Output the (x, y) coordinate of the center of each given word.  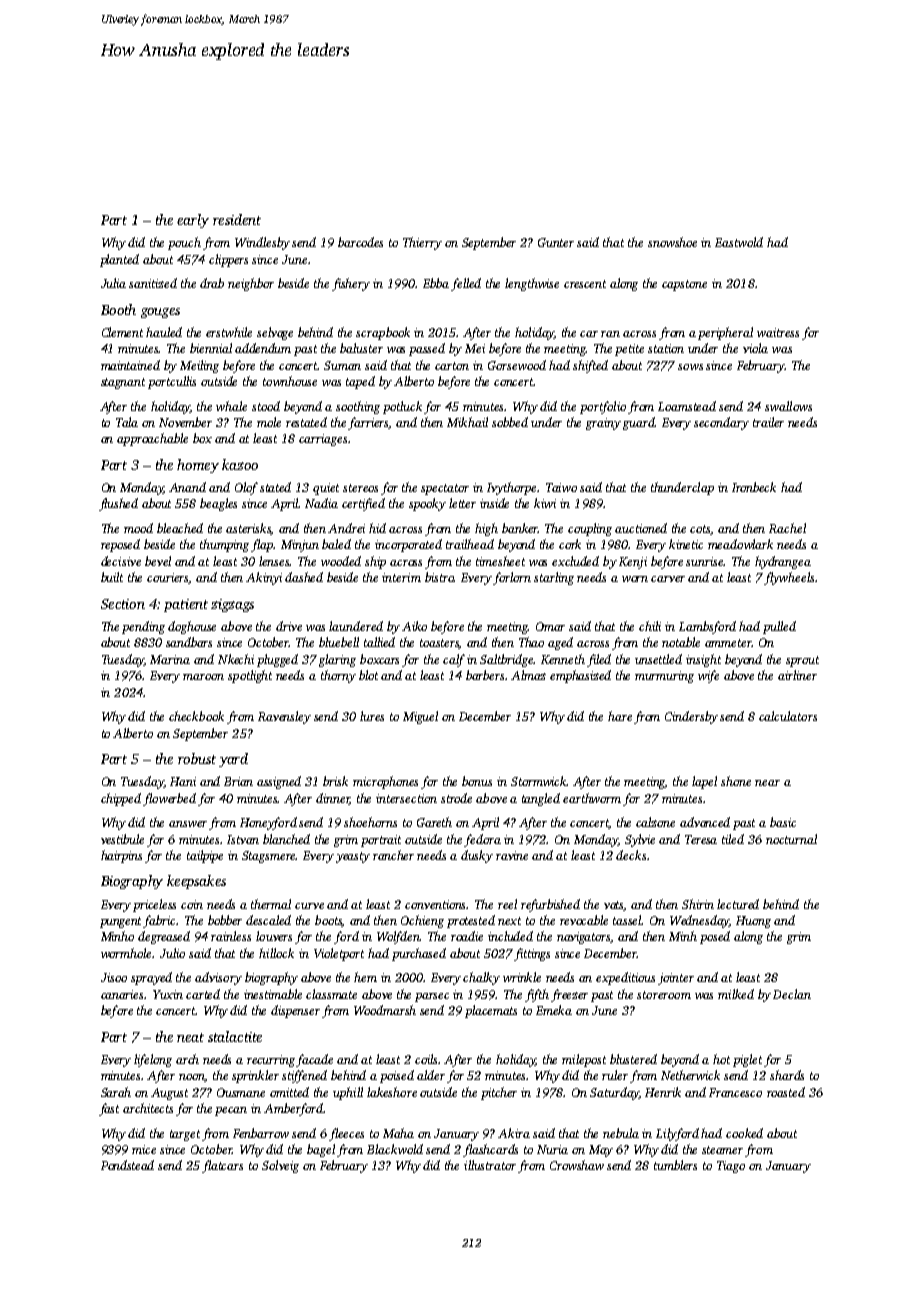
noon (192, 1078)
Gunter (556, 242)
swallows (788, 406)
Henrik (663, 1092)
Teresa (701, 839)
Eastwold (739, 242)
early (193, 221)
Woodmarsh (385, 1010)
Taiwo (561, 487)
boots (329, 921)
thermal (271, 904)
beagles (218, 504)
